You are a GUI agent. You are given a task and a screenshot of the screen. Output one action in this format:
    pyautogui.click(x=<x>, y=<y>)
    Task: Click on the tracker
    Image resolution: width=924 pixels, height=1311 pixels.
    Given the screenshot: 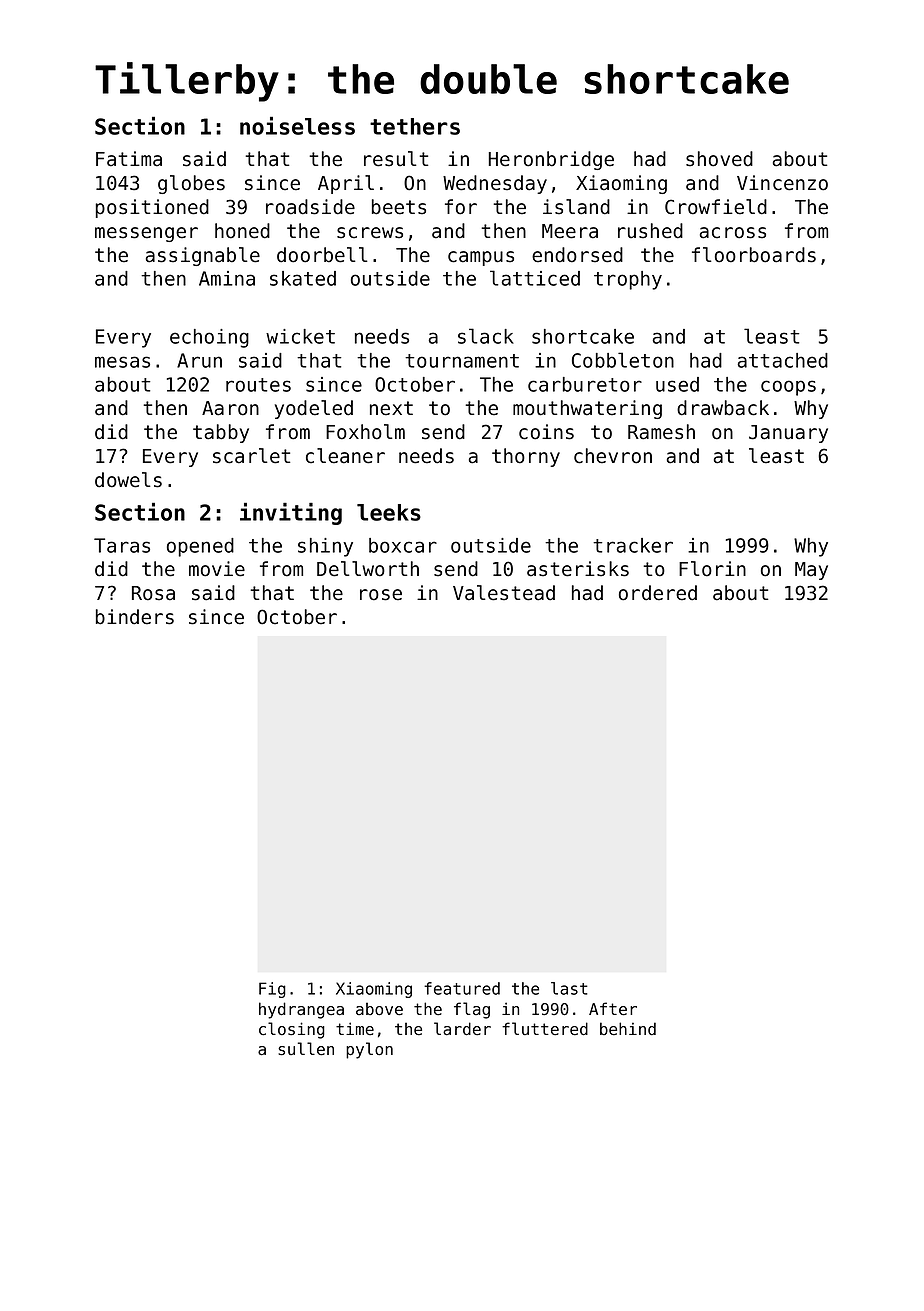 What is the action you would take?
    pyautogui.click(x=633, y=545)
